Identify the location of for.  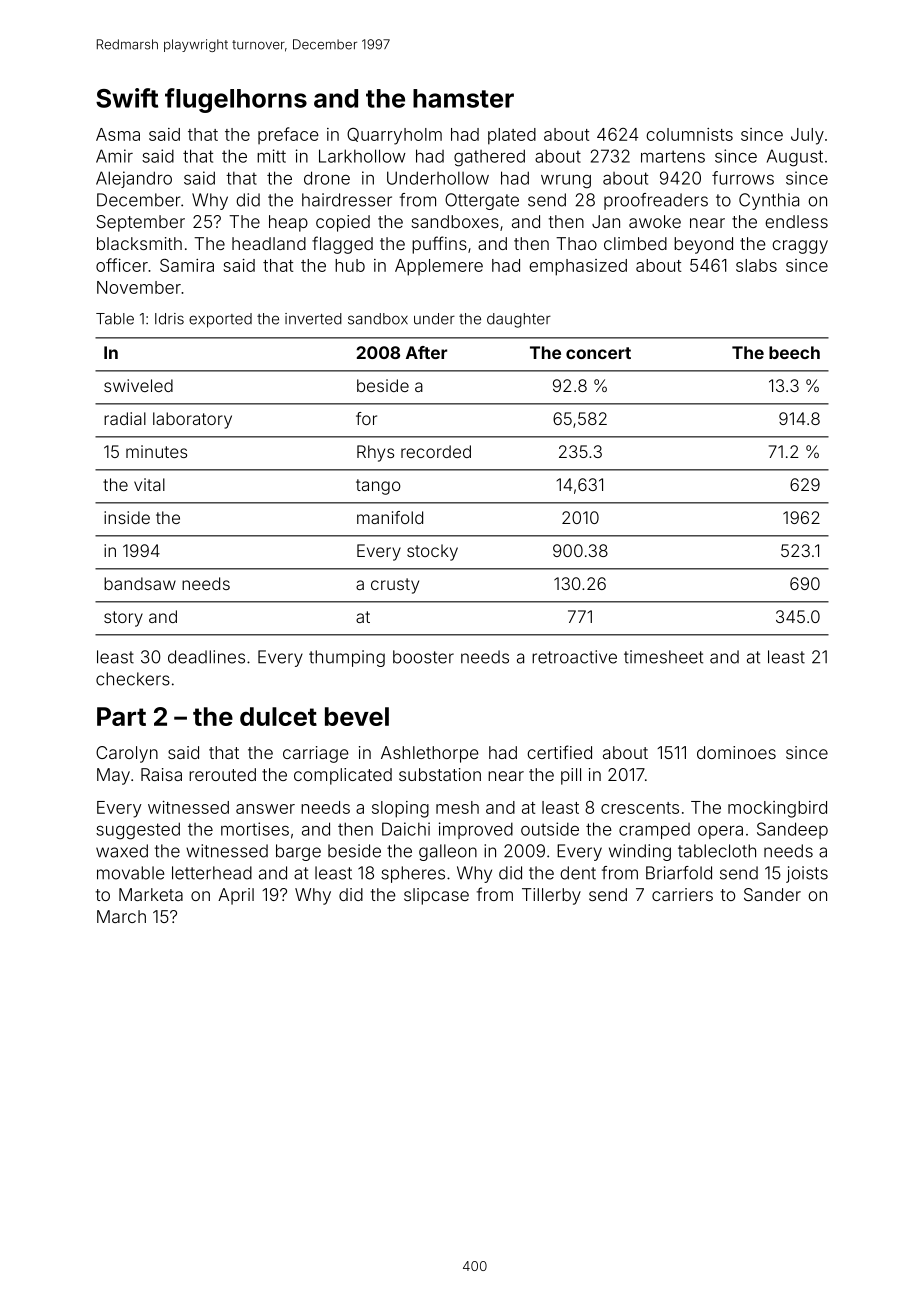
(366, 418).
